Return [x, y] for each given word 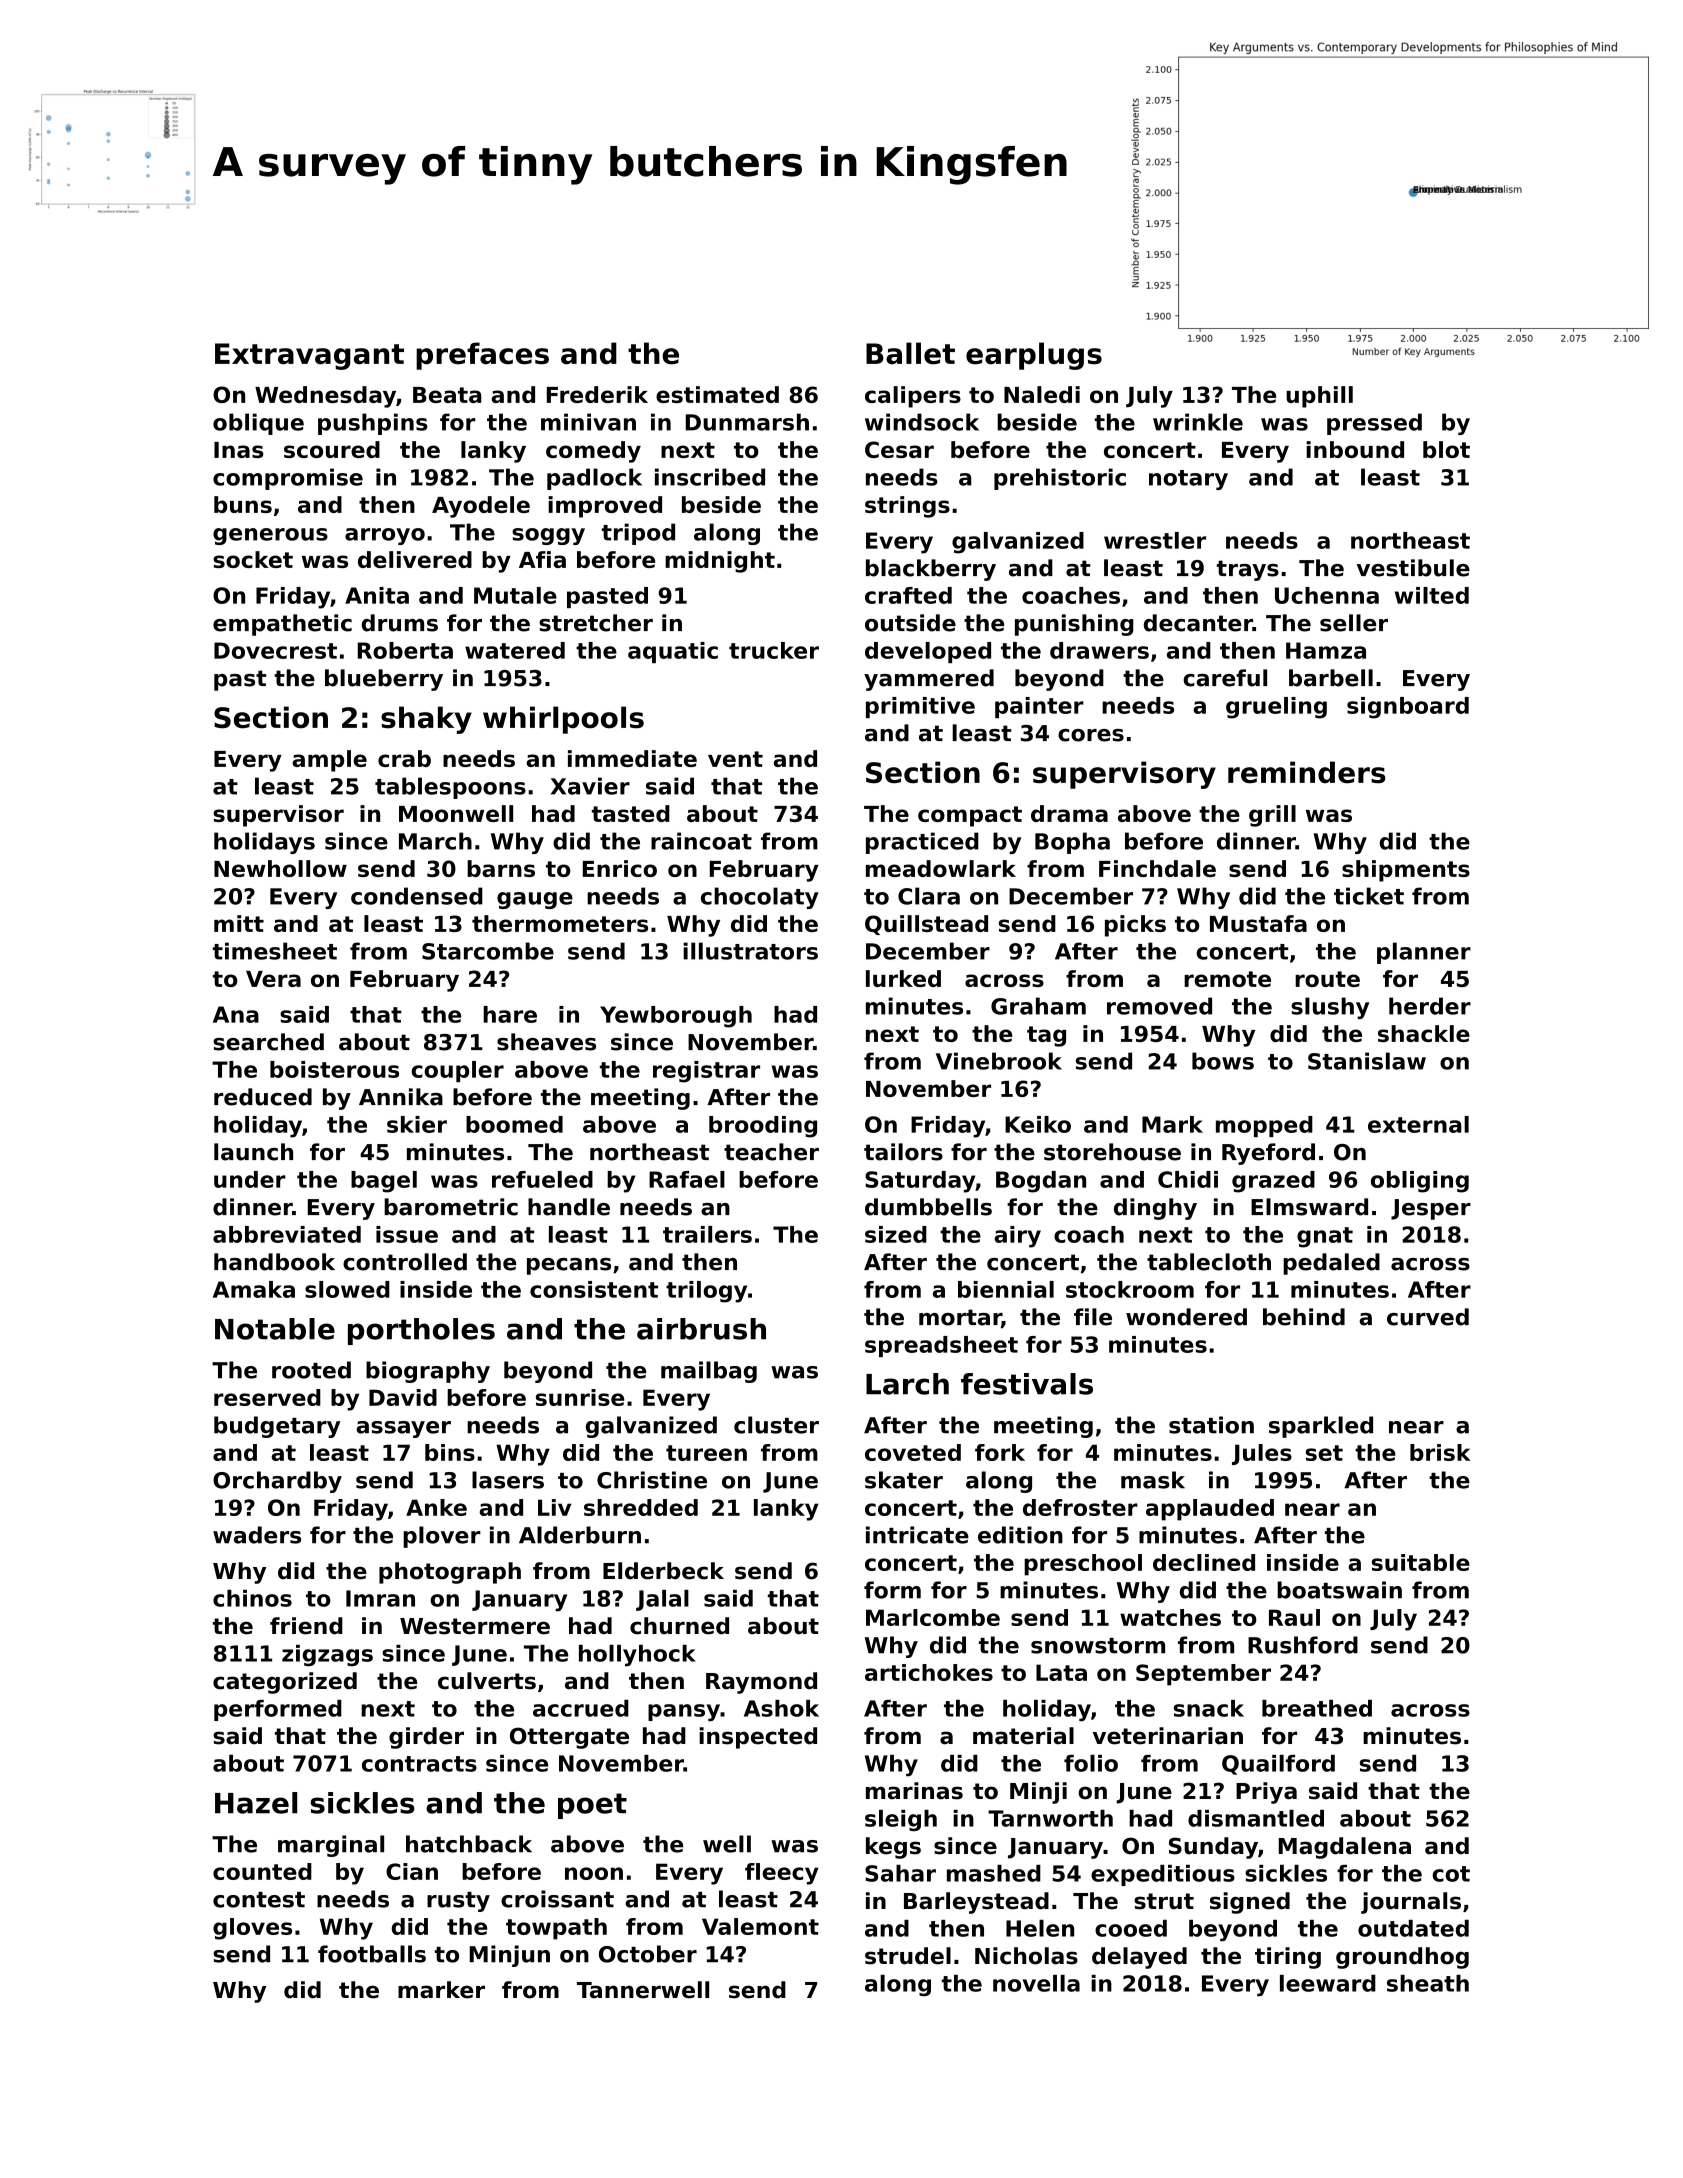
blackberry [931, 570]
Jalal [662, 1600]
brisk [1440, 1452]
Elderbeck [663, 1571]
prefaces [482, 356]
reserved [267, 1397]
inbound [1355, 449]
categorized [285, 1683]
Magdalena [1345, 1848]
